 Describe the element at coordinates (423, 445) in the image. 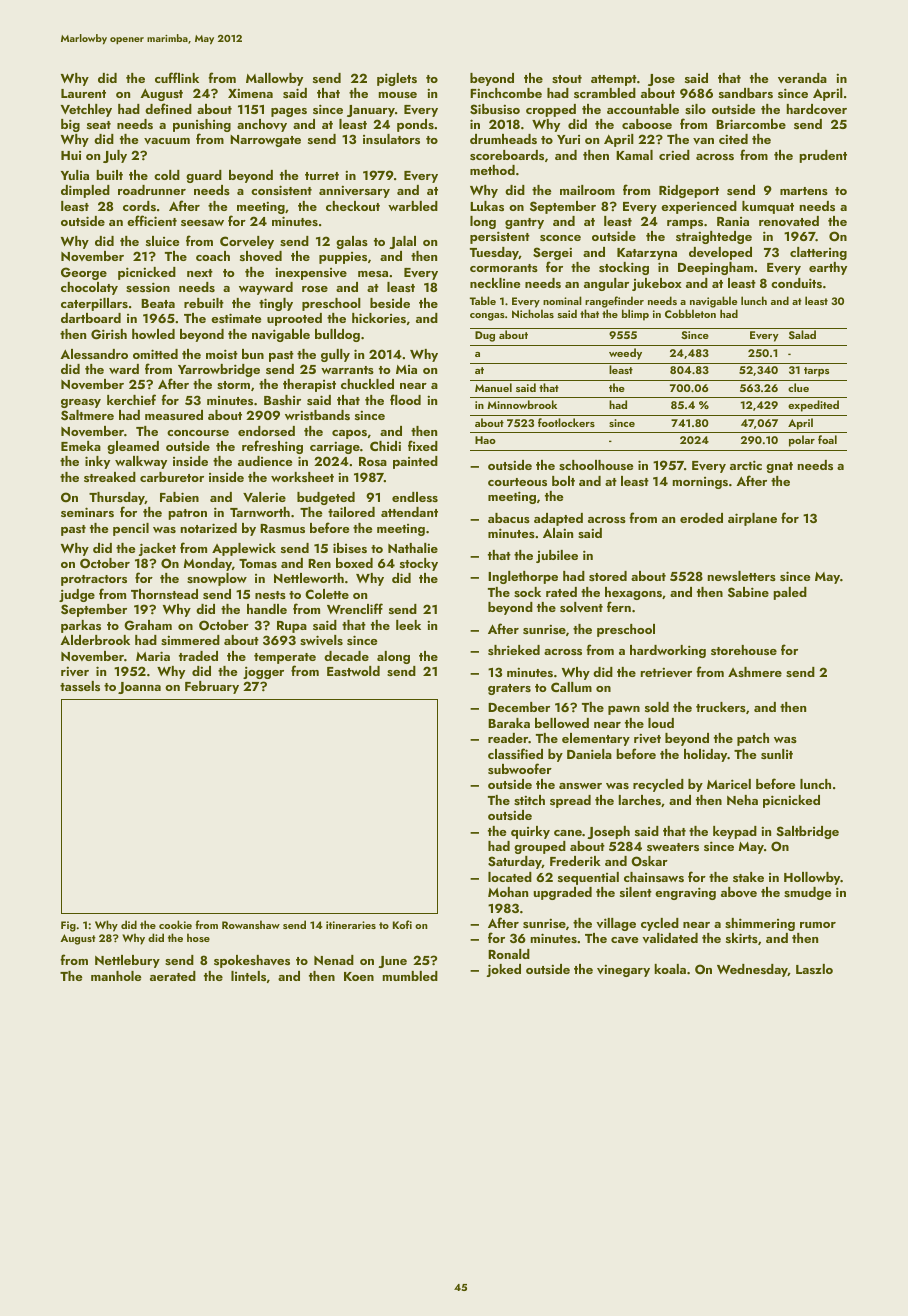

I see `fixed` at that location.
